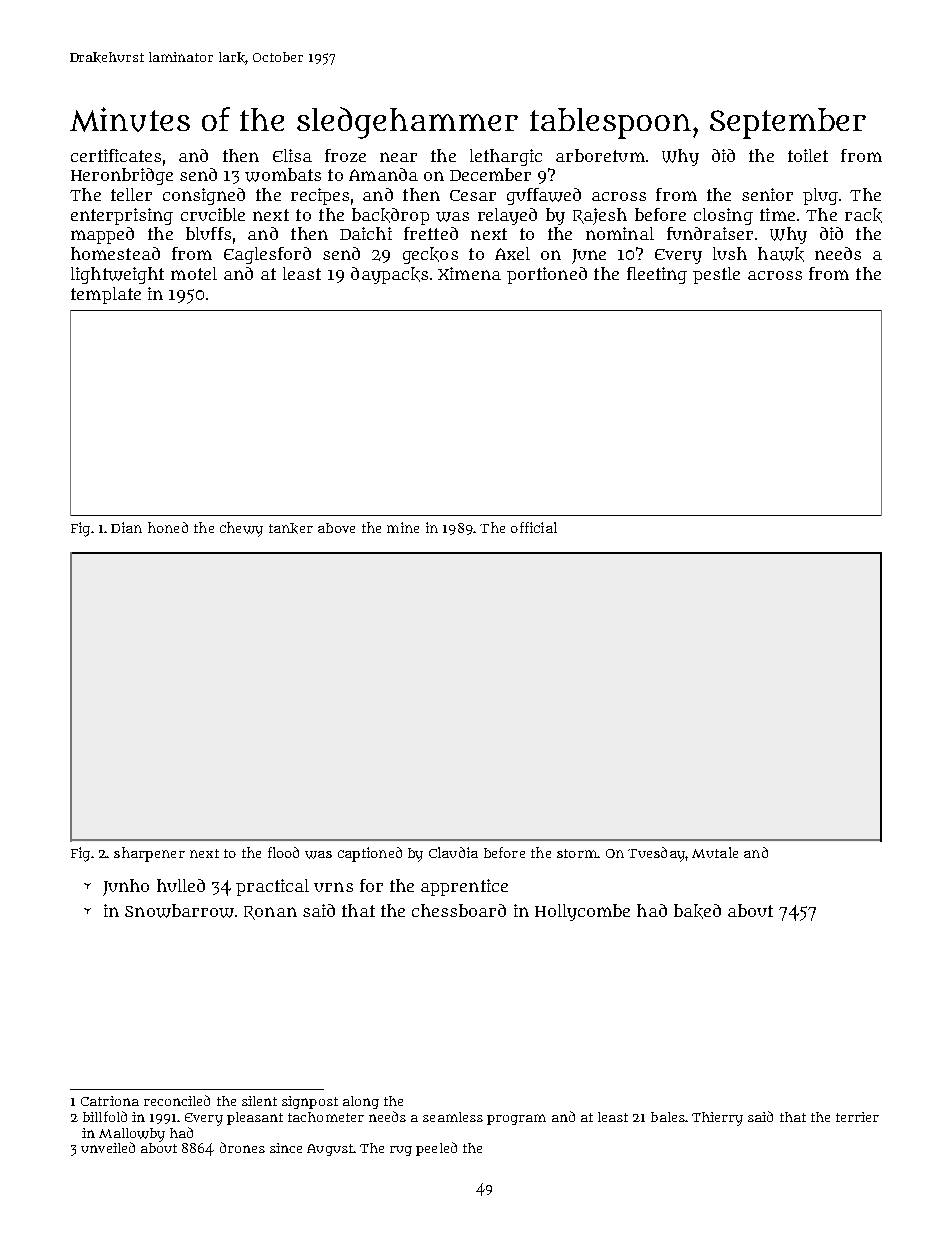  What do you see at coordinates (534, 527) in the document?
I see `official` at bounding box center [534, 527].
